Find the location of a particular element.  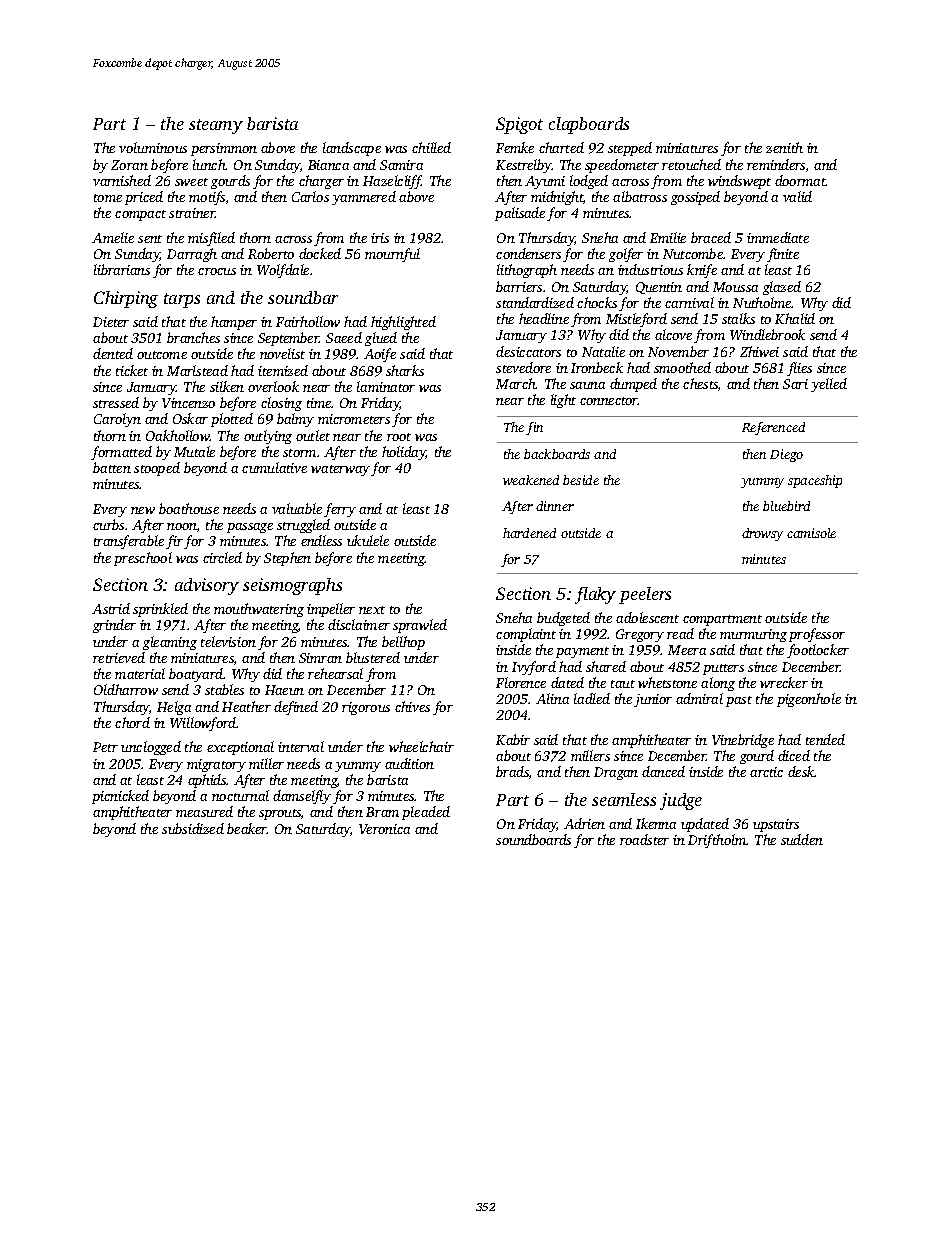

dented is located at coordinates (113, 353).
